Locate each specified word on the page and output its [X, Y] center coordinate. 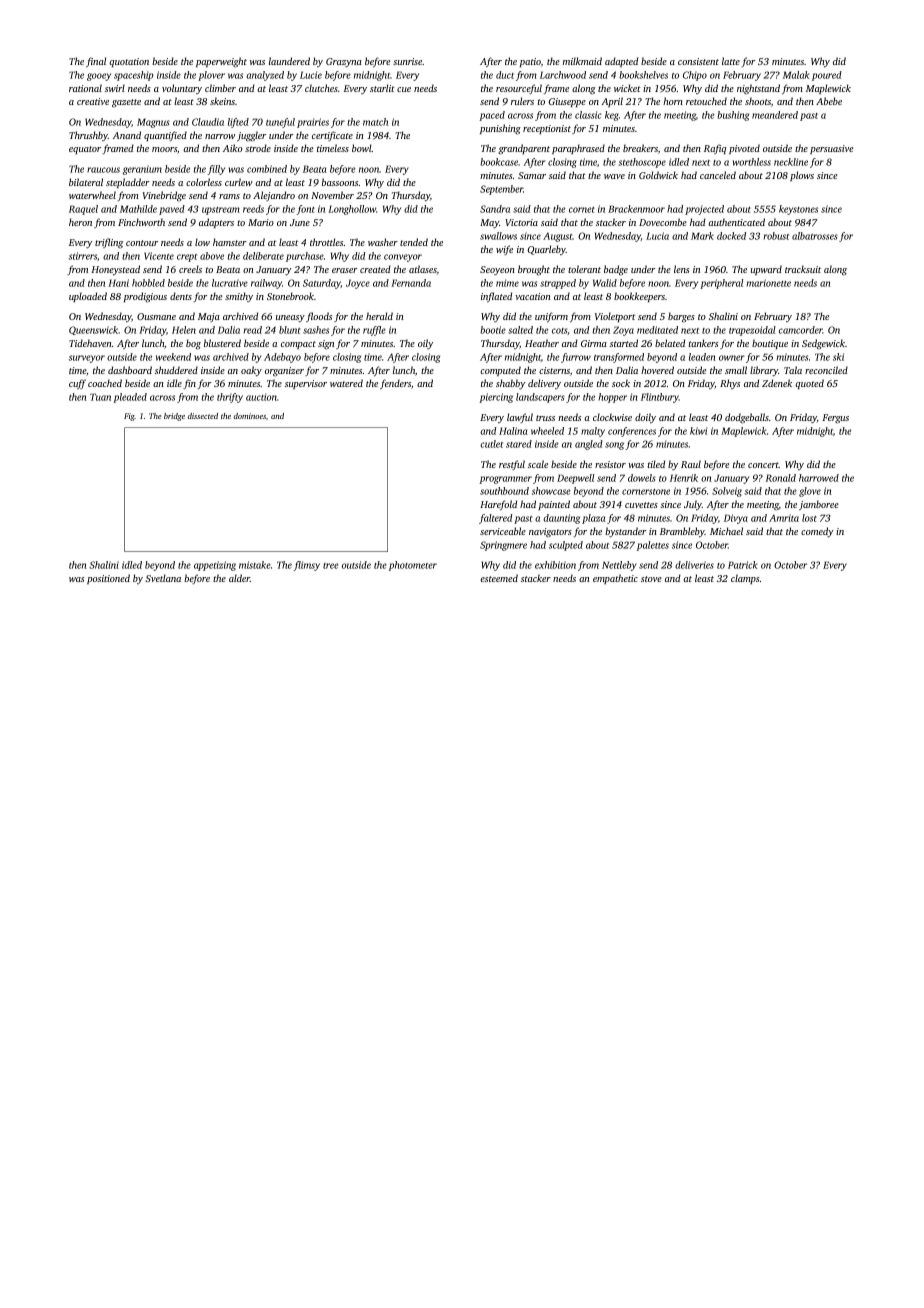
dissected [203, 416]
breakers [640, 148]
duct [505, 75]
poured [827, 76]
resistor [610, 464]
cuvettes [641, 505]
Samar [532, 175]
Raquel [83, 210]
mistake [255, 565]
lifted [238, 123]
